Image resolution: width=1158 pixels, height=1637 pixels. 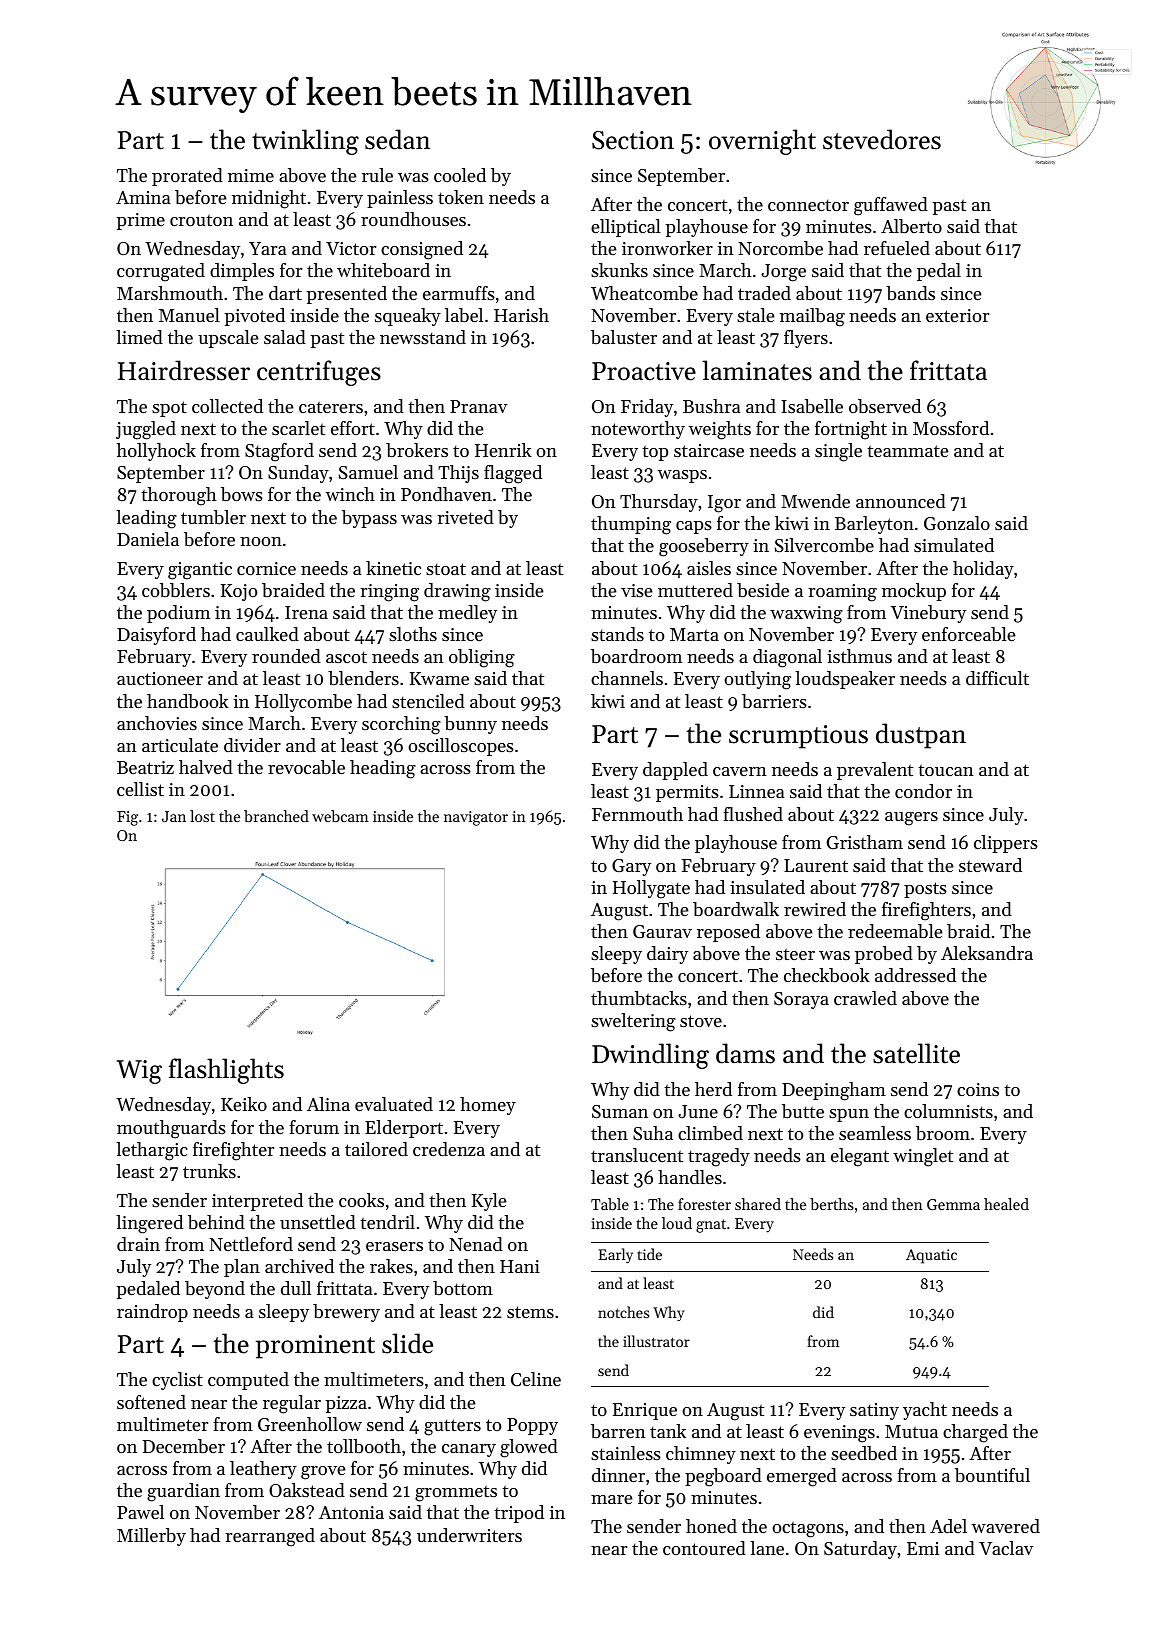 I want to click on cellist, so click(x=140, y=789).
